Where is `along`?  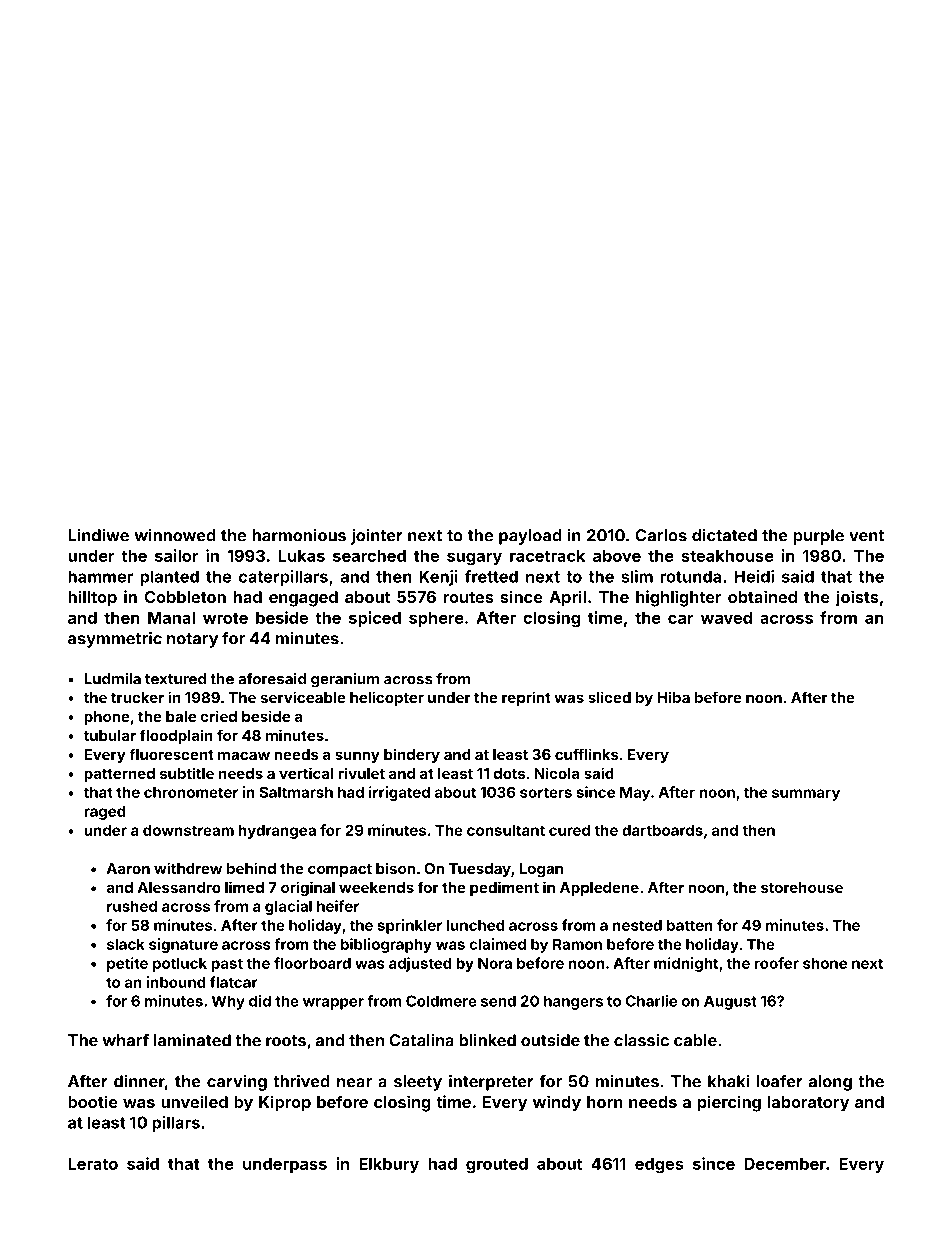
along is located at coordinates (830, 1083).
